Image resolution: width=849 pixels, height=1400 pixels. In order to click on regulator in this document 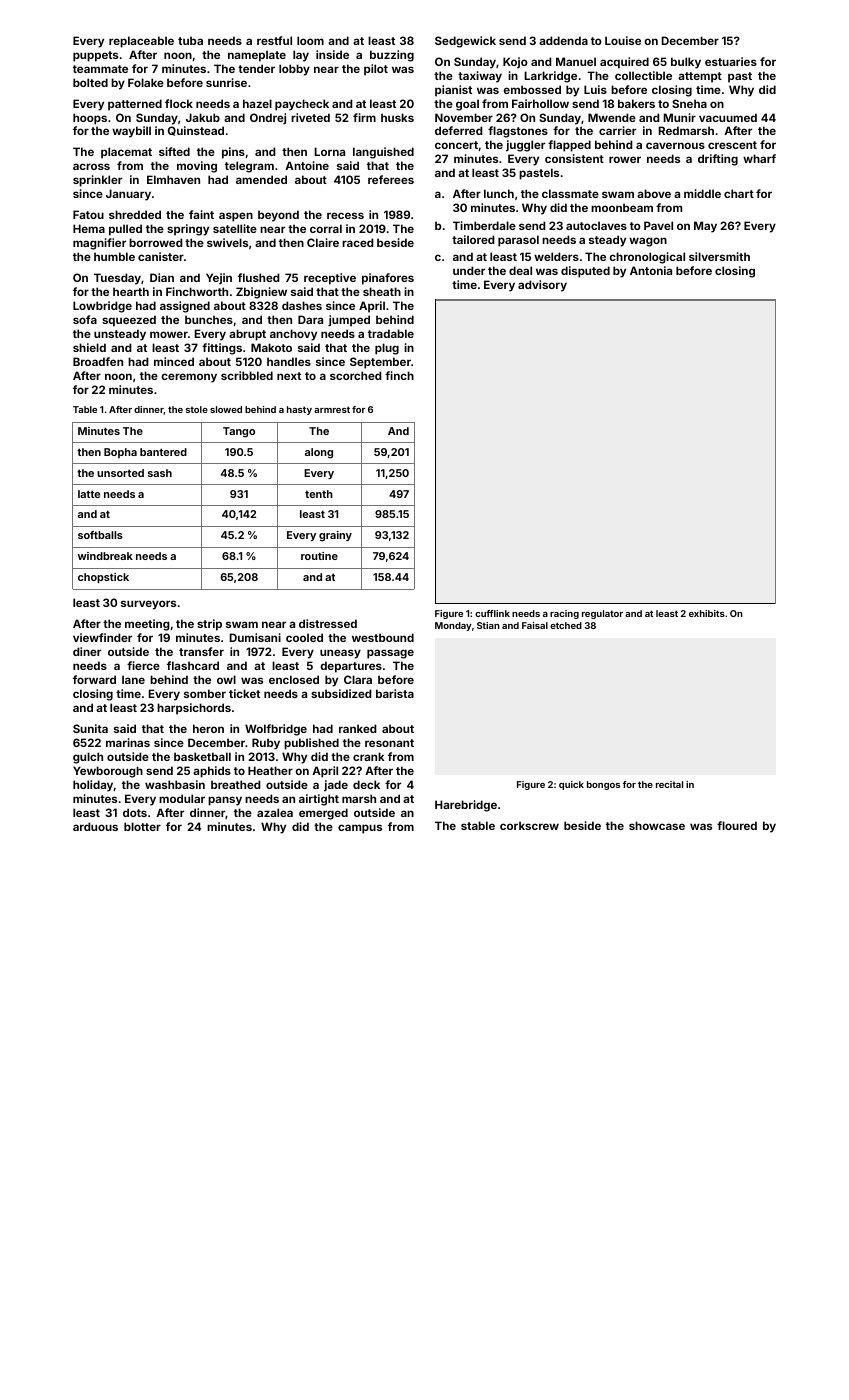, I will do `click(602, 614)`.
